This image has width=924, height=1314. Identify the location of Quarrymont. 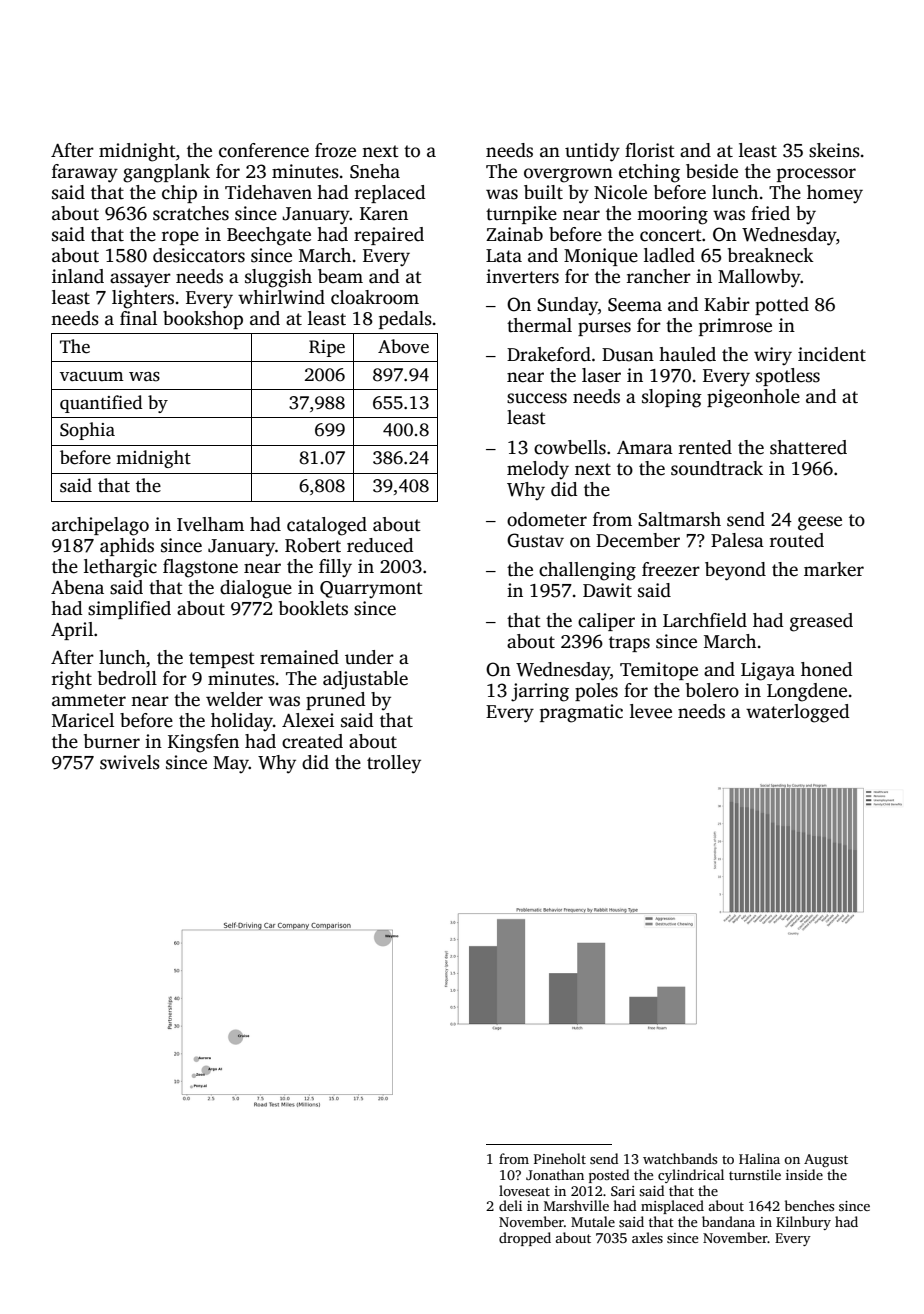
(371, 590).
